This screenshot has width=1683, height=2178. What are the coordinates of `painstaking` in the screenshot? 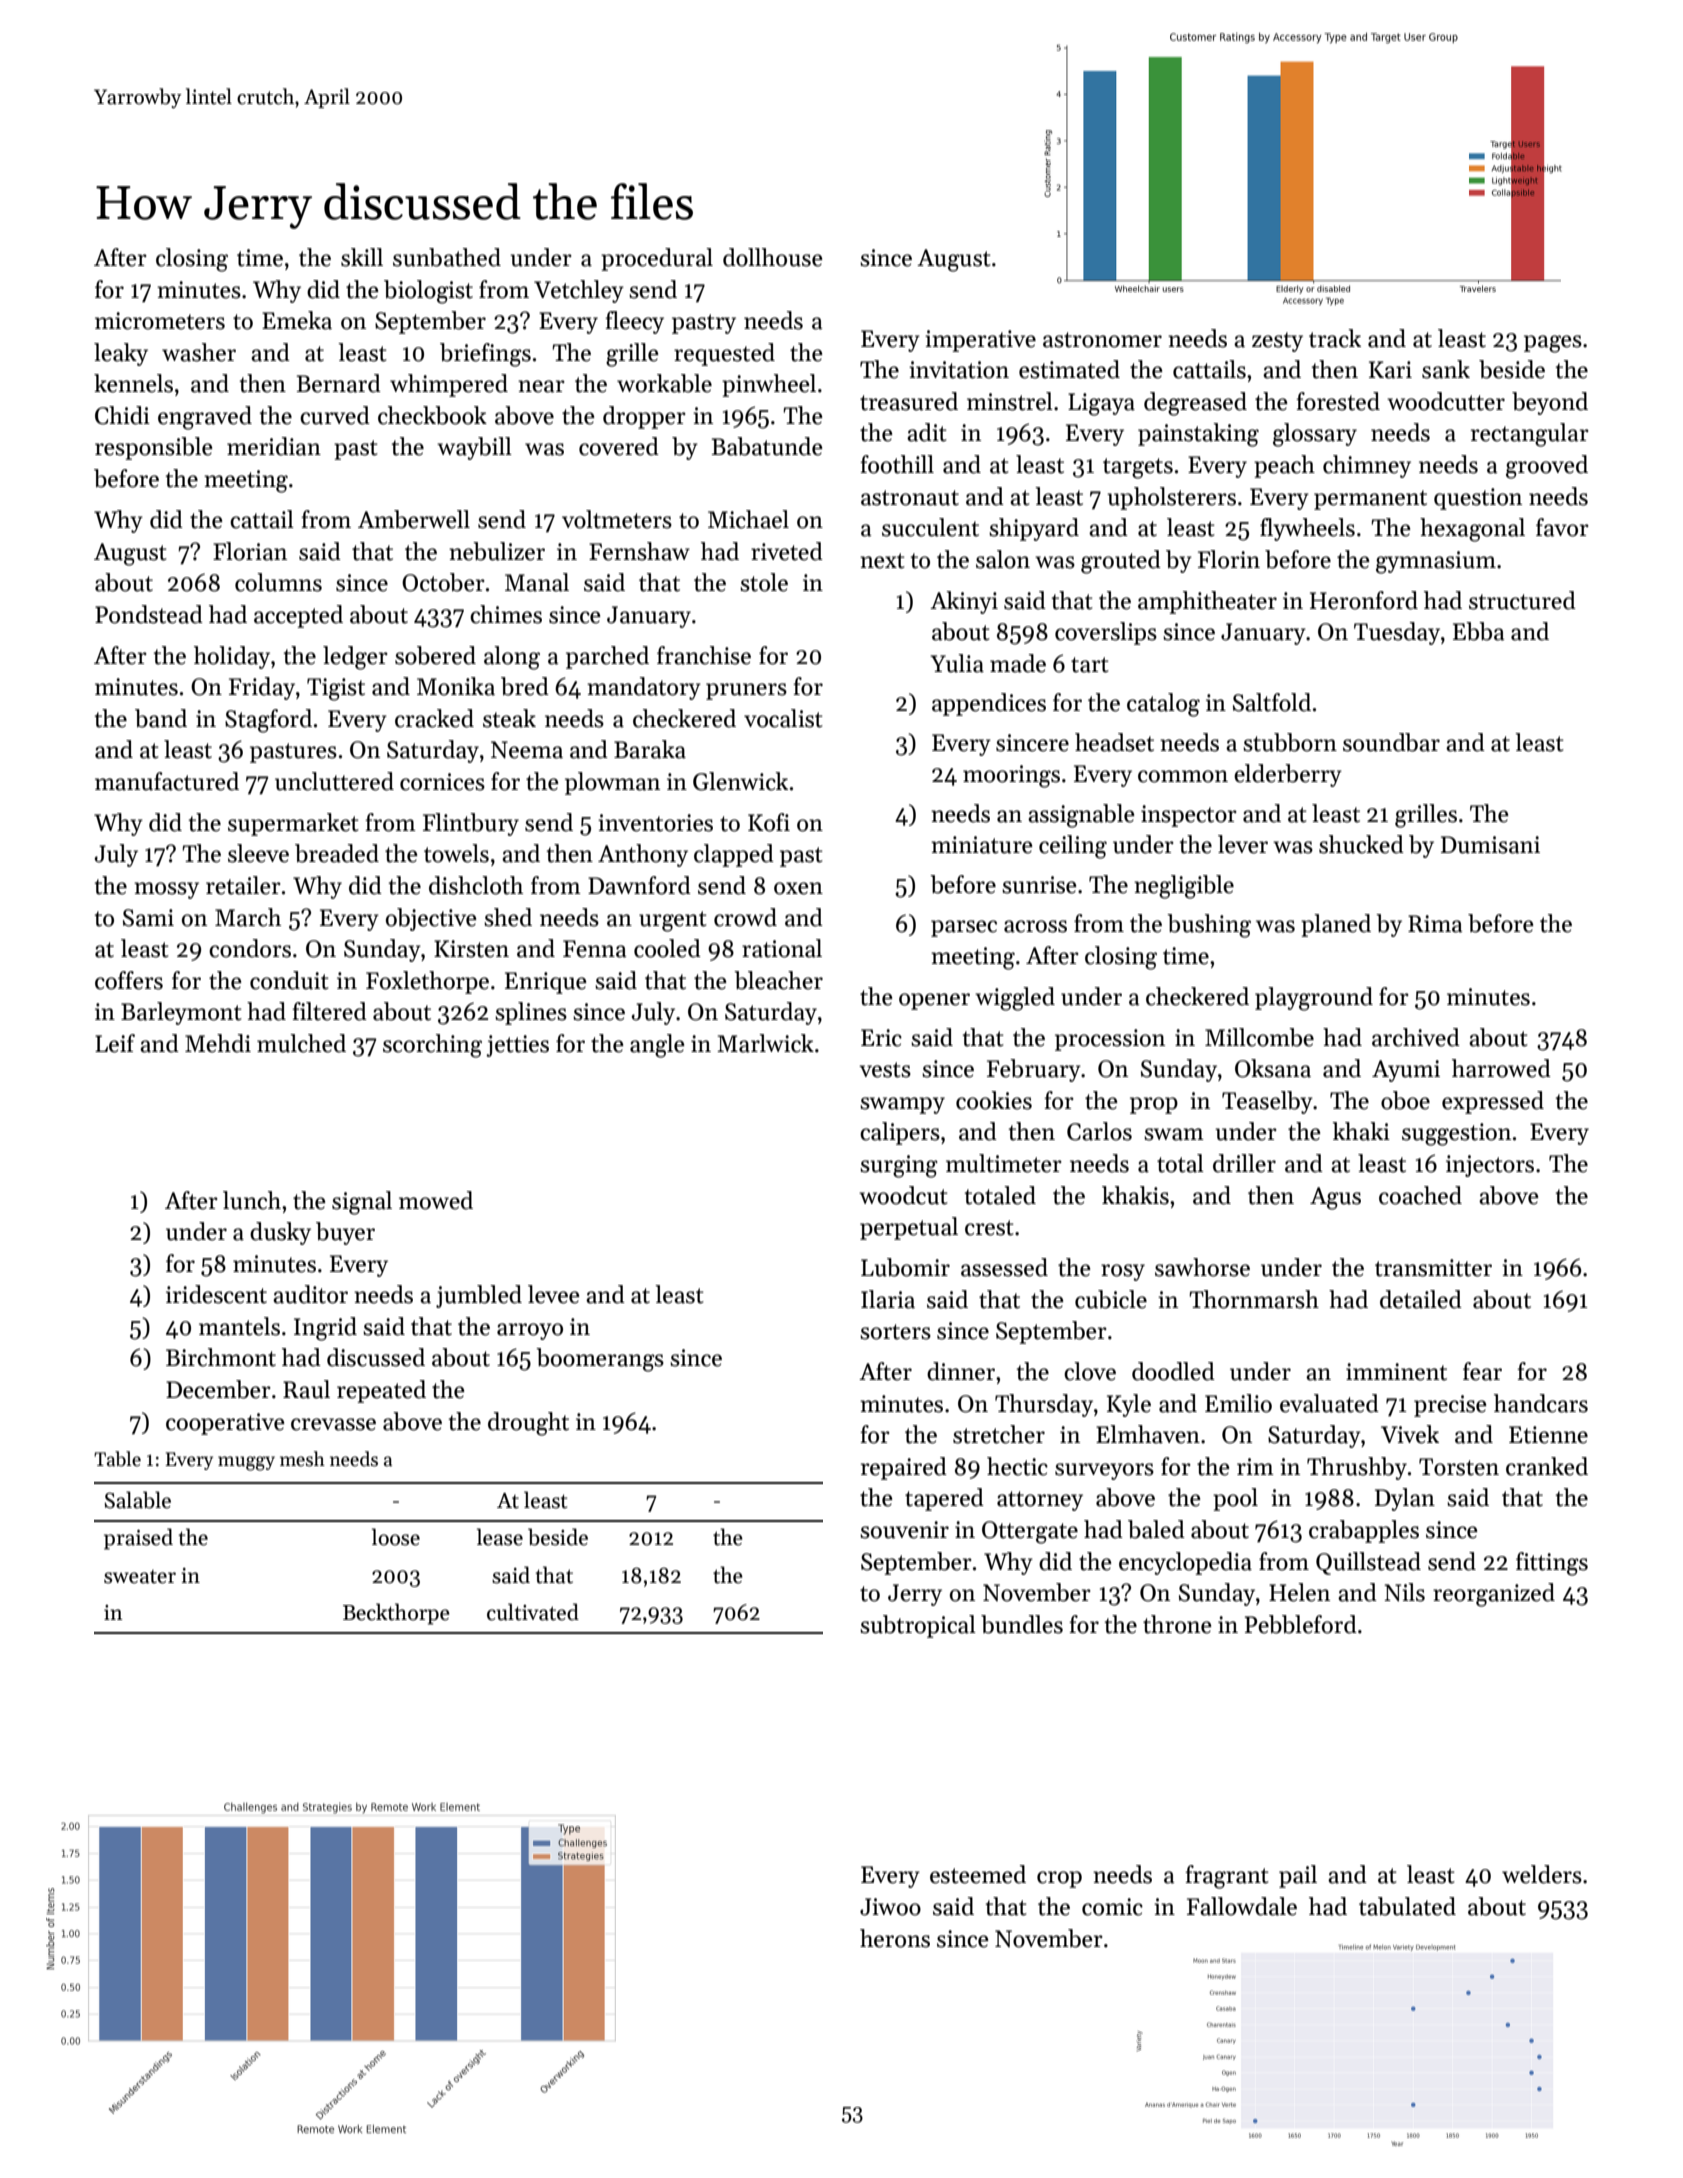 It's located at (1198, 435).
